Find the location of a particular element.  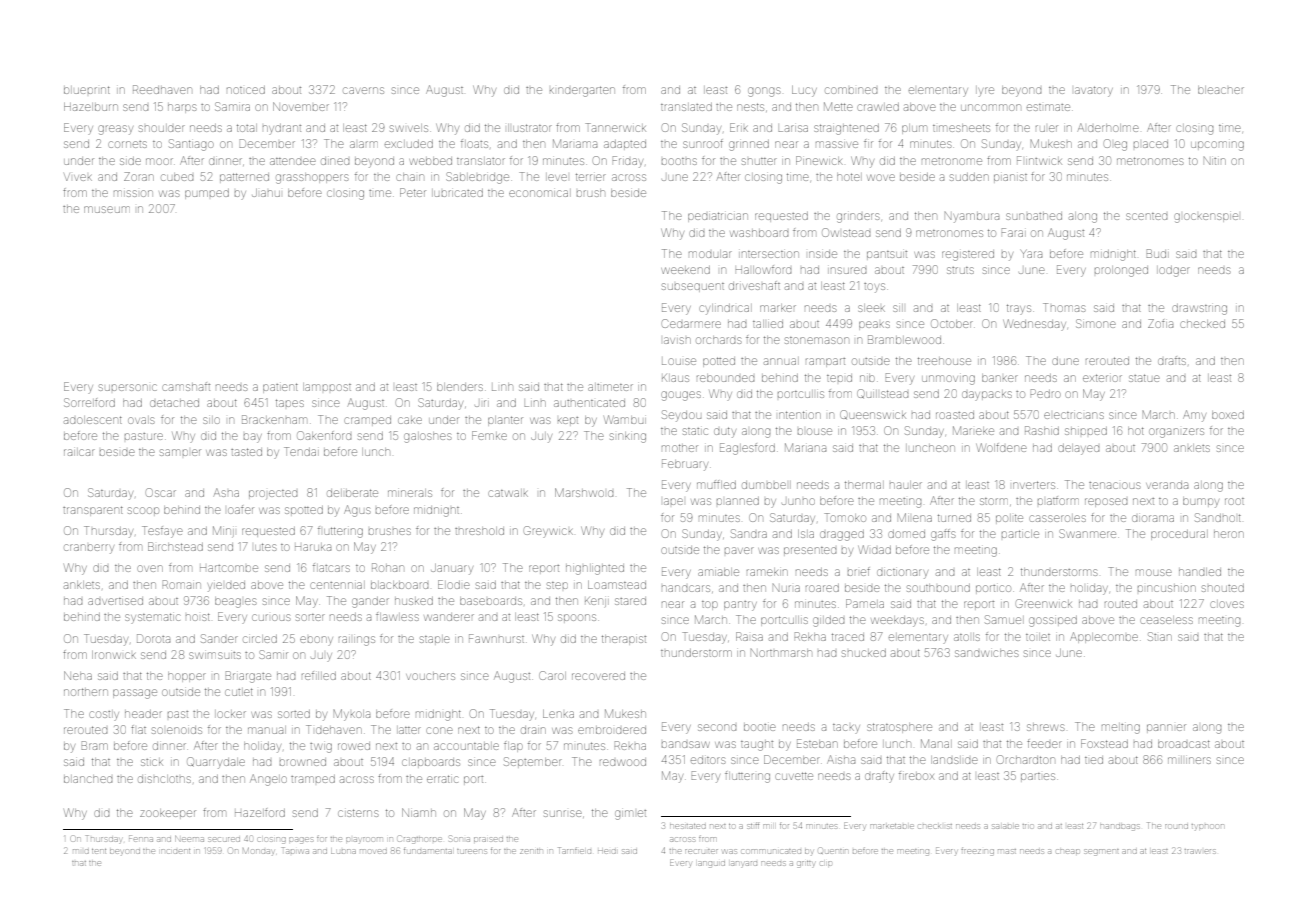

mild is located at coordinates (81, 851).
